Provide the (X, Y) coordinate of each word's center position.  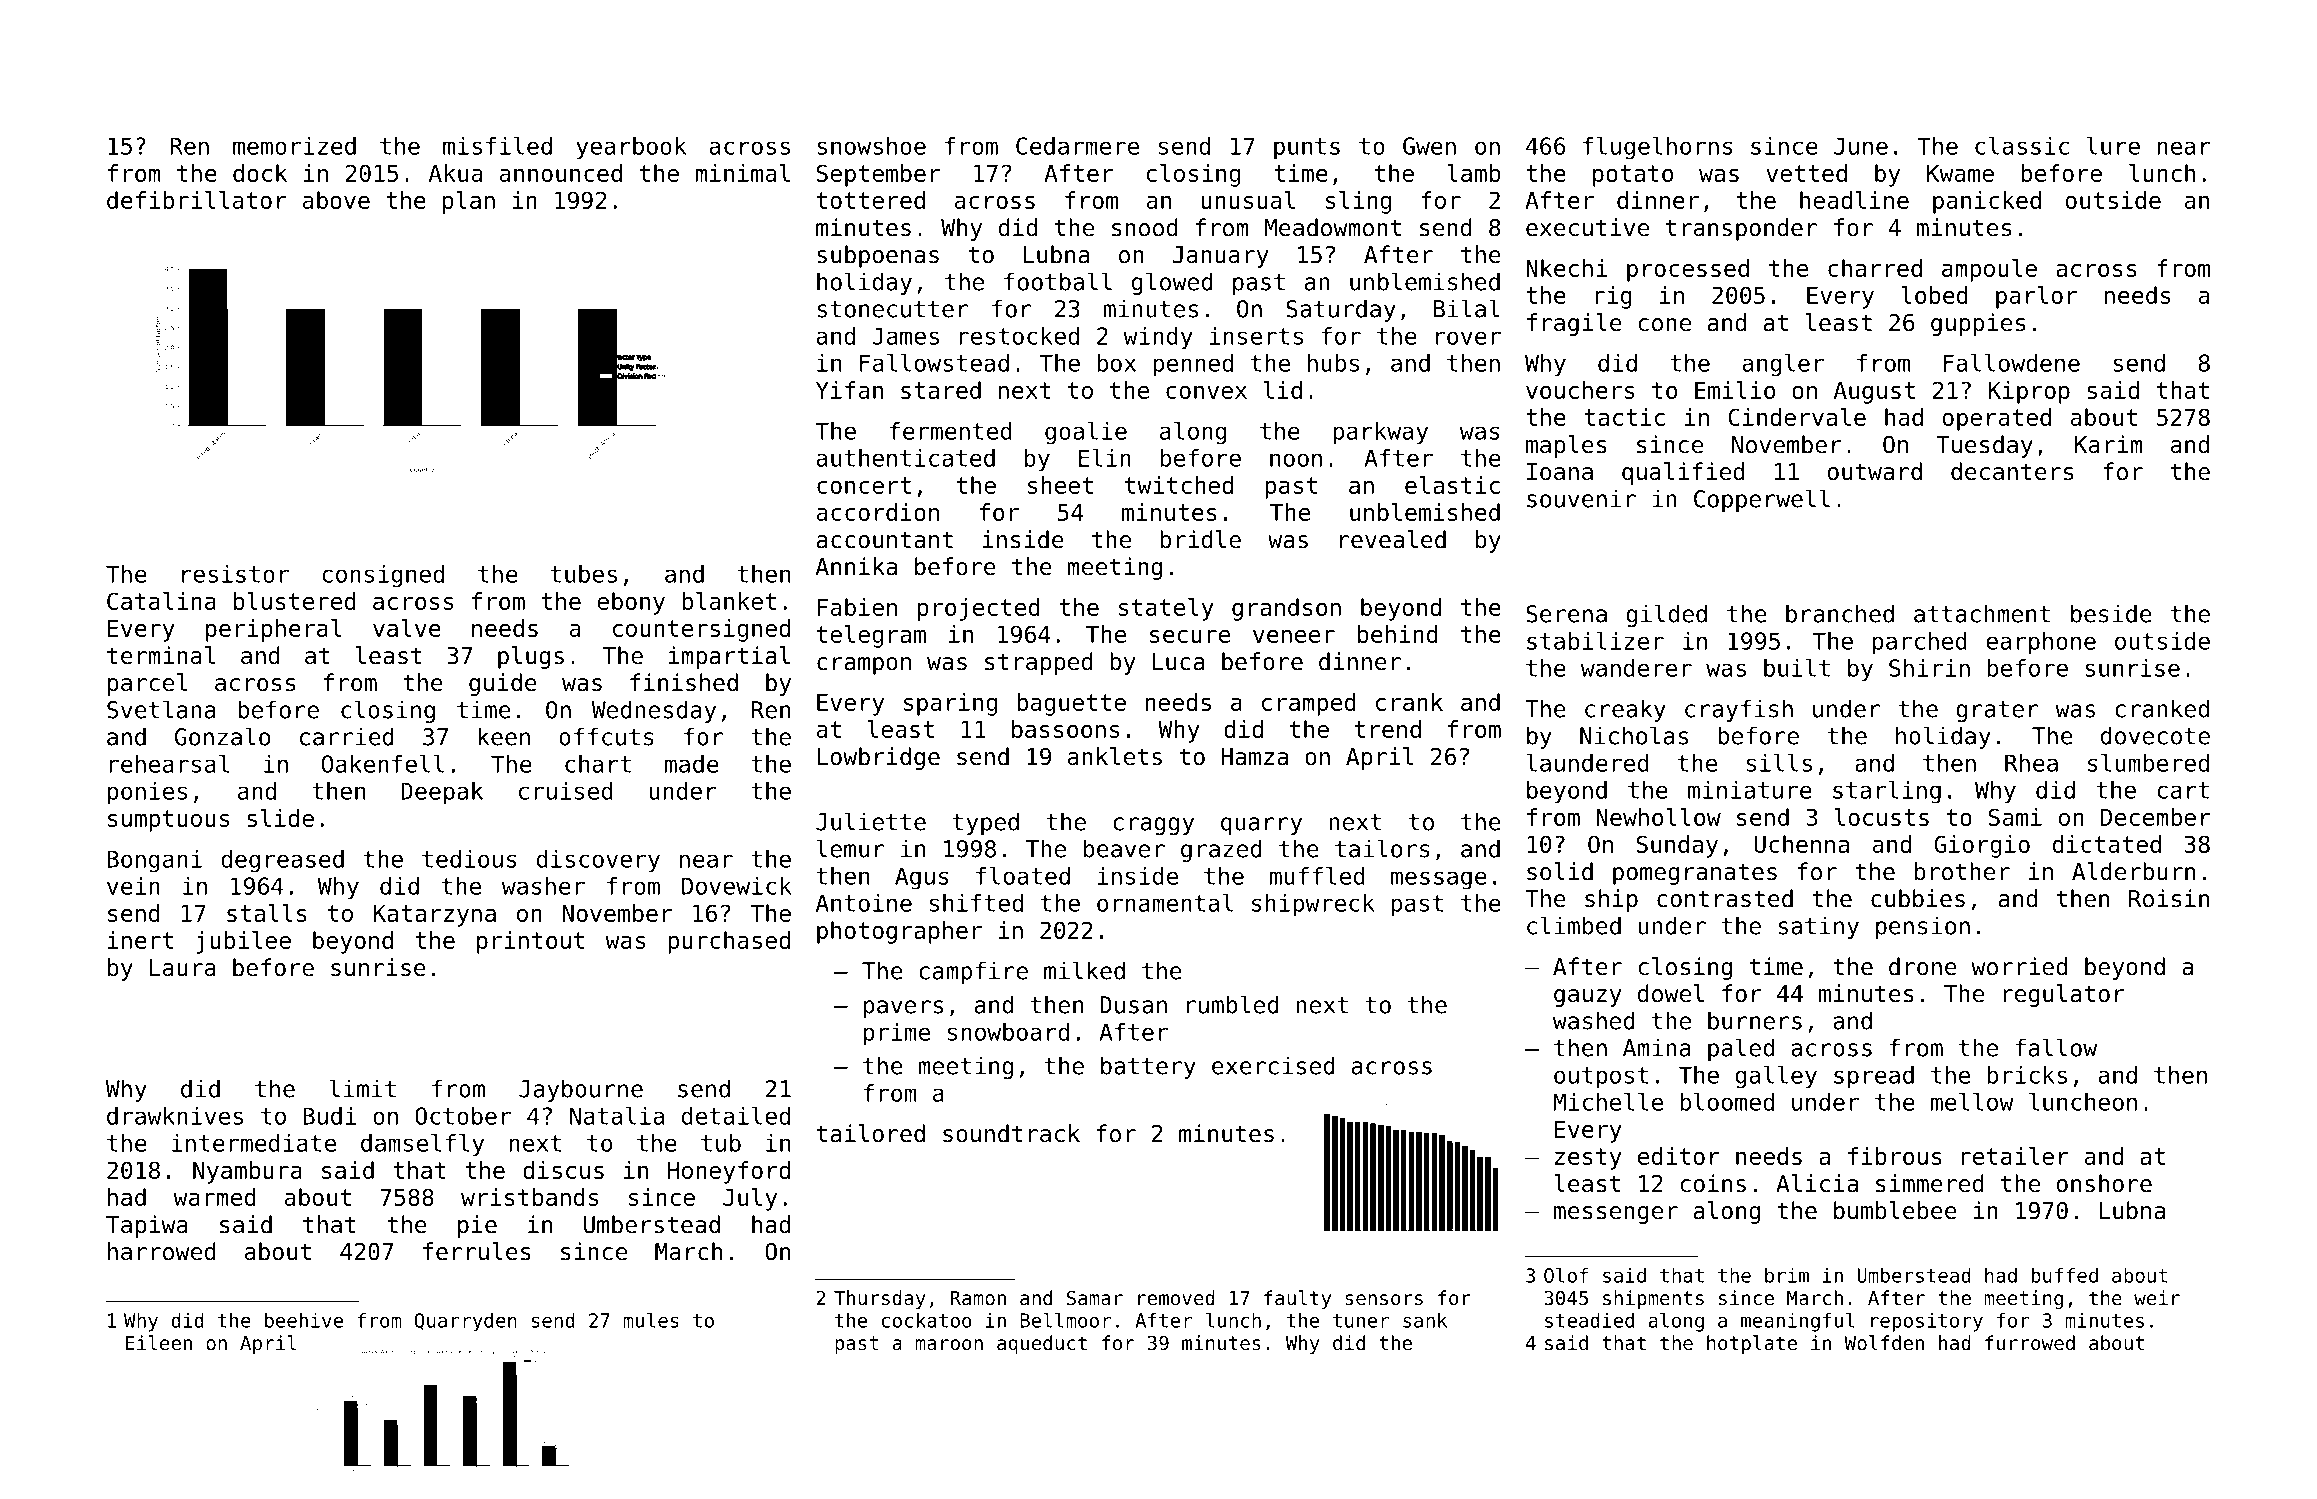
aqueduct (1042, 1344)
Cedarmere (1077, 146)
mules (651, 1320)
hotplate (1752, 1344)
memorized (294, 146)
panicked (1987, 202)
